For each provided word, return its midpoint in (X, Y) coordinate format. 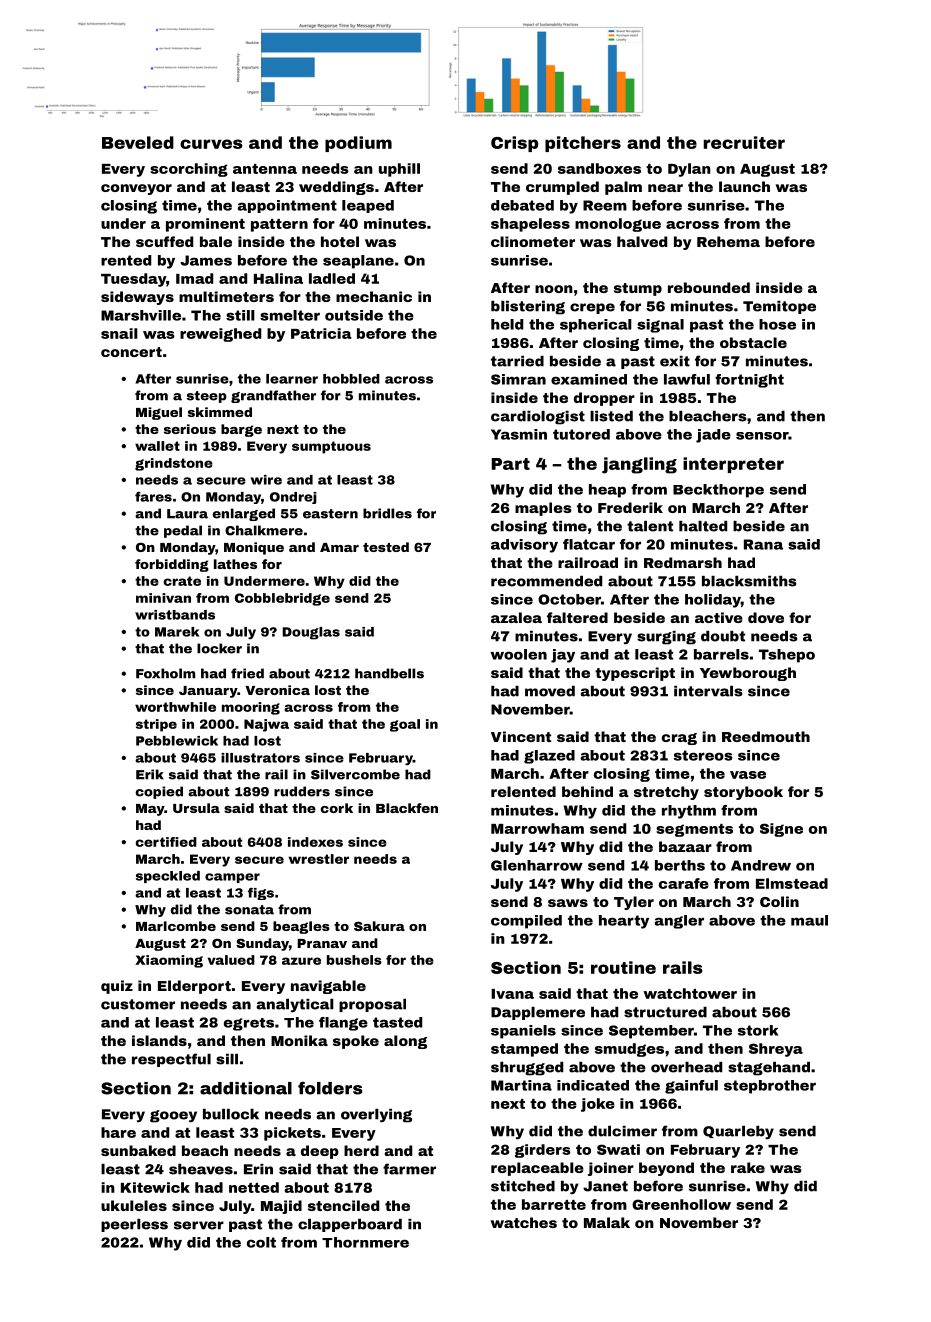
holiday (713, 601)
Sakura (379, 926)
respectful (171, 1060)
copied (159, 792)
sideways (137, 298)
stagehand (769, 1069)
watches (524, 1222)
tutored (581, 434)
